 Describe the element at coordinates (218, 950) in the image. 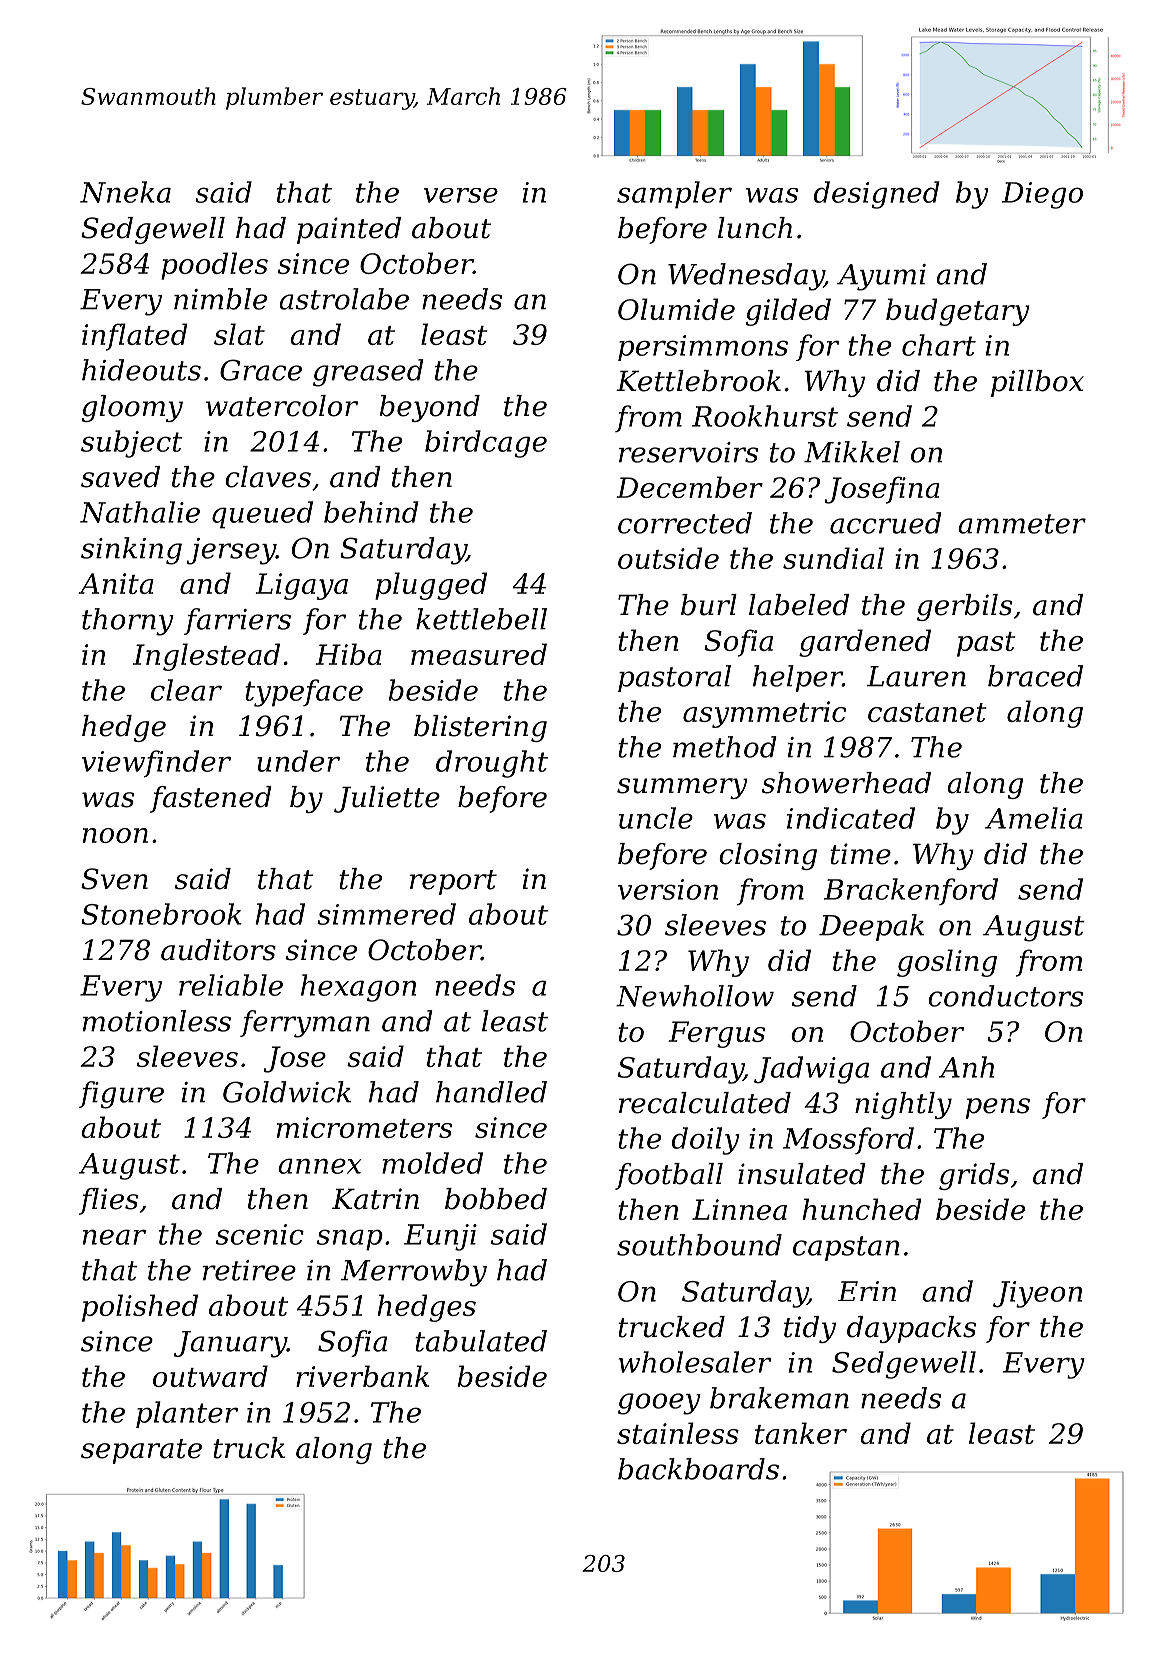

I see `auditors` at that location.
